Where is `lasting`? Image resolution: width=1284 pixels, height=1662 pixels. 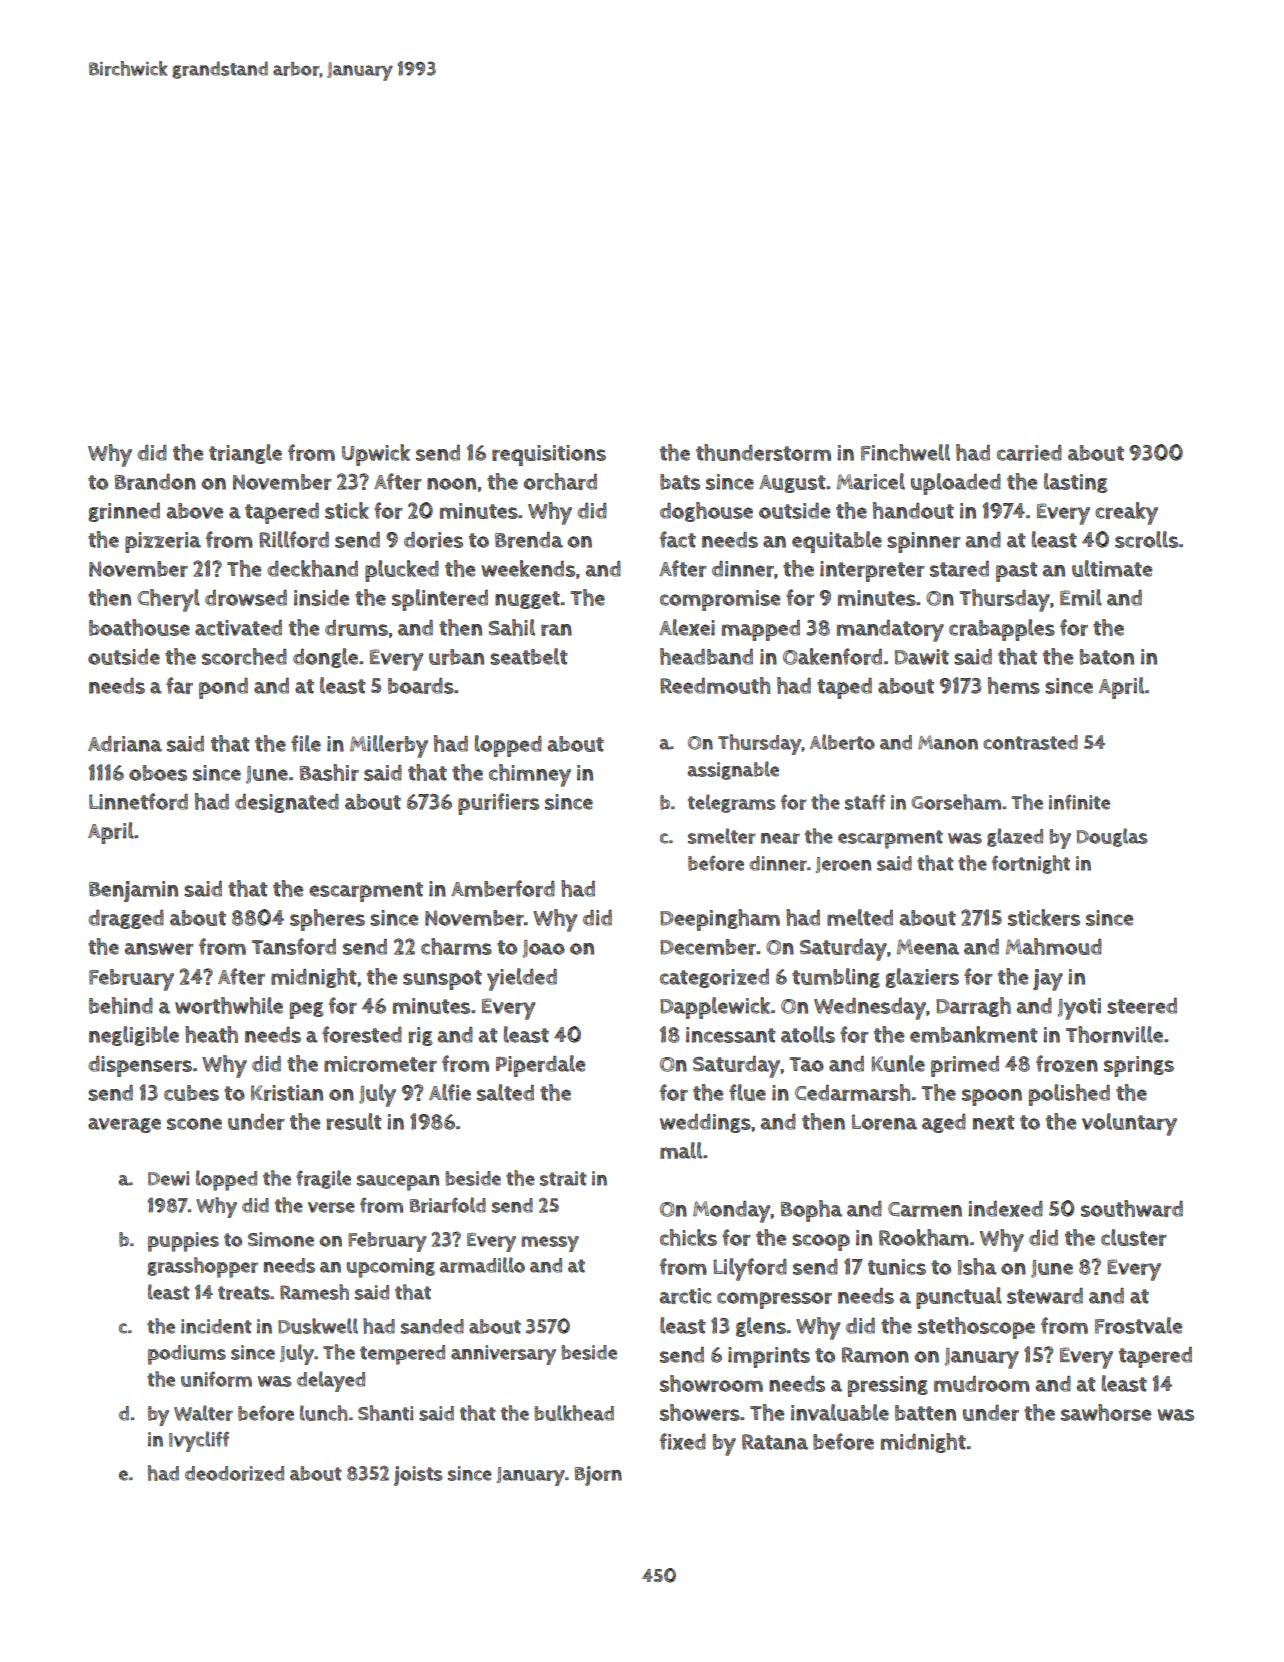 lasting is located at coordinates (1076, 483).
